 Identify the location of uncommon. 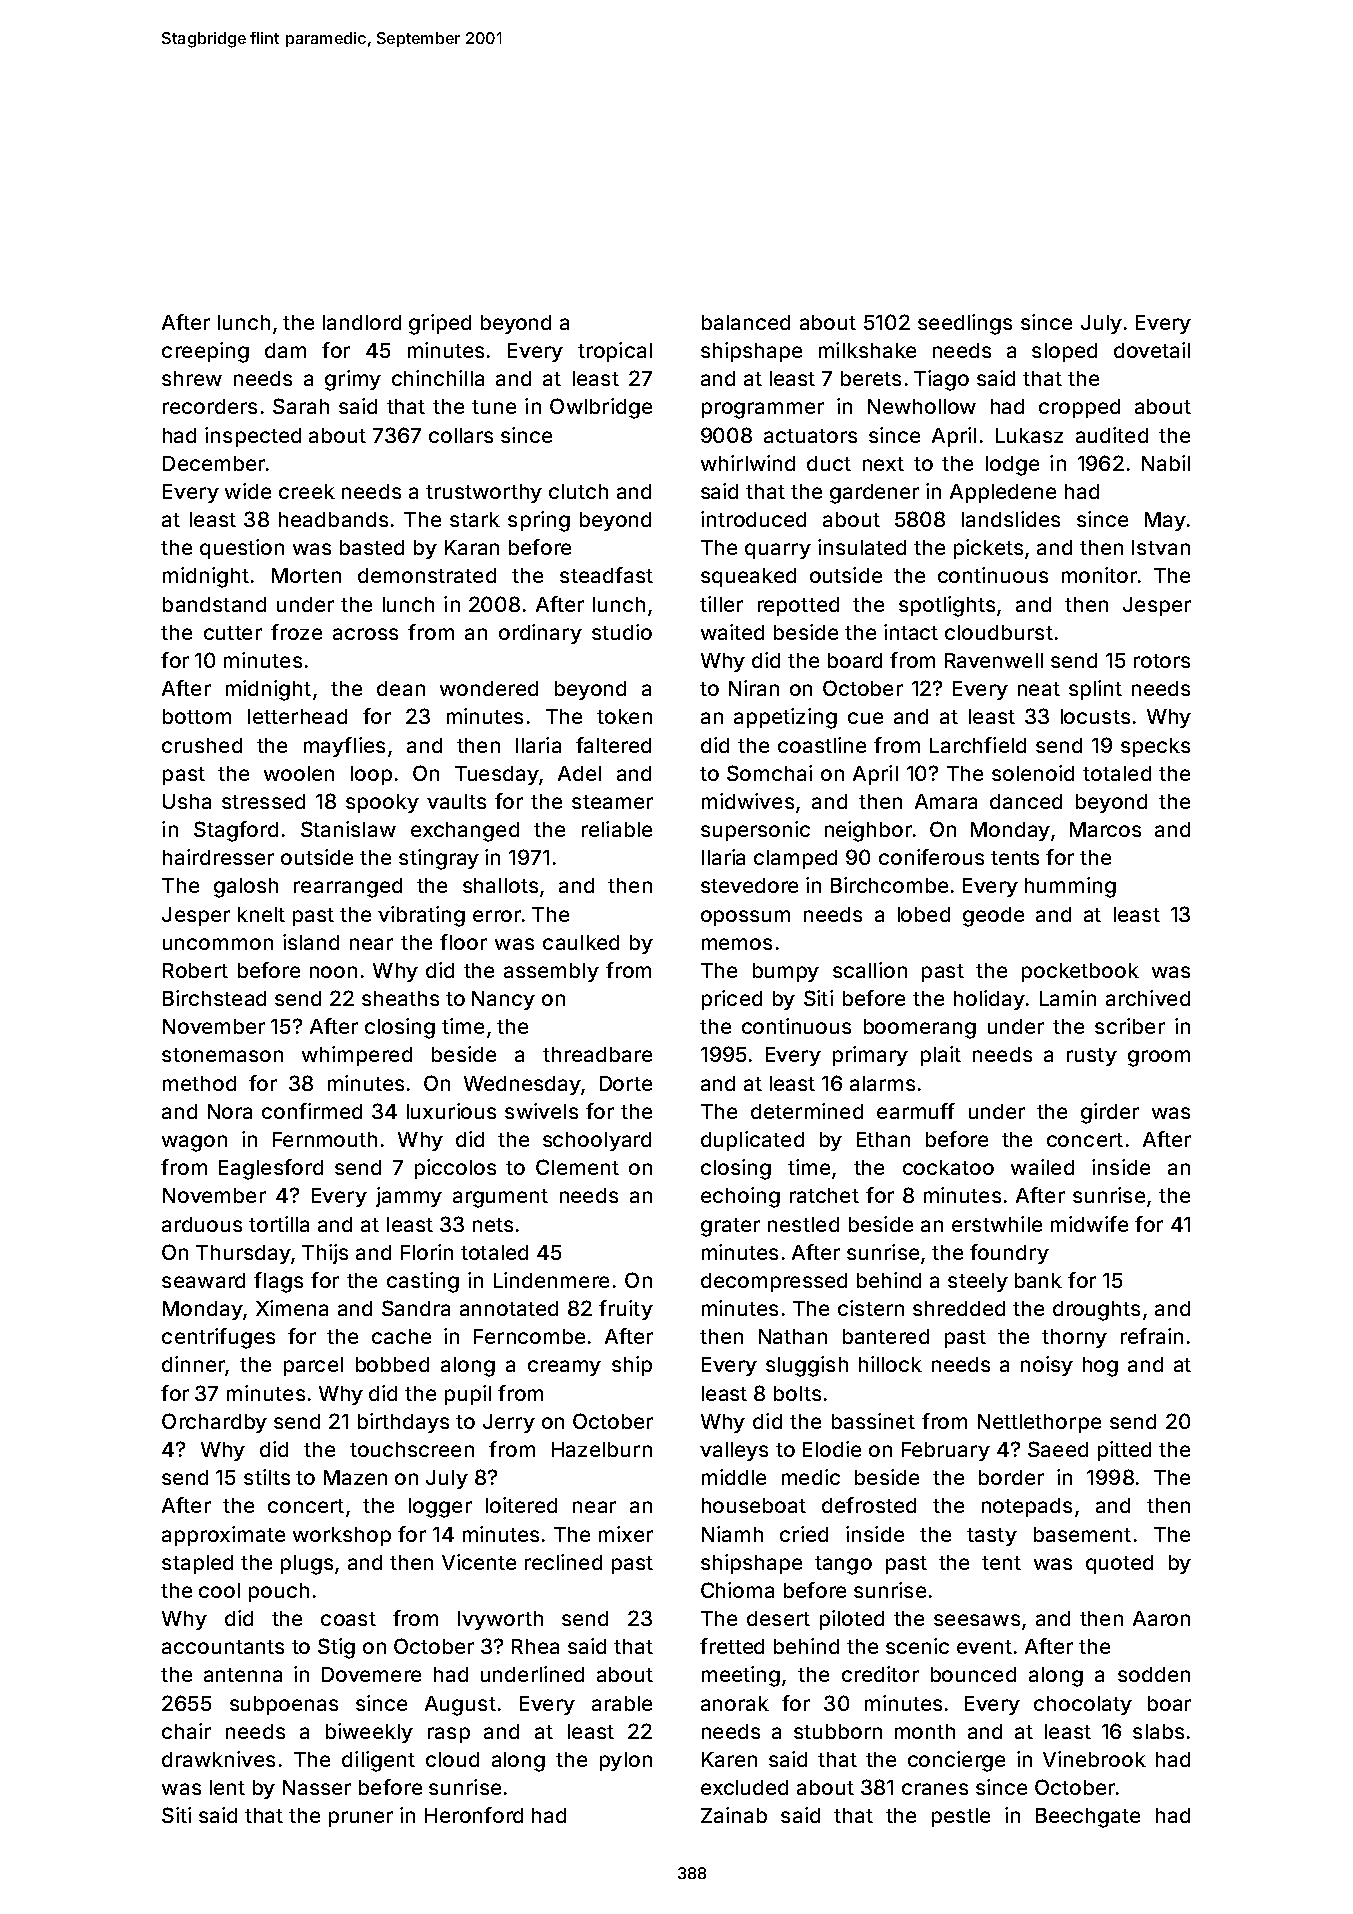
(218, 944).
